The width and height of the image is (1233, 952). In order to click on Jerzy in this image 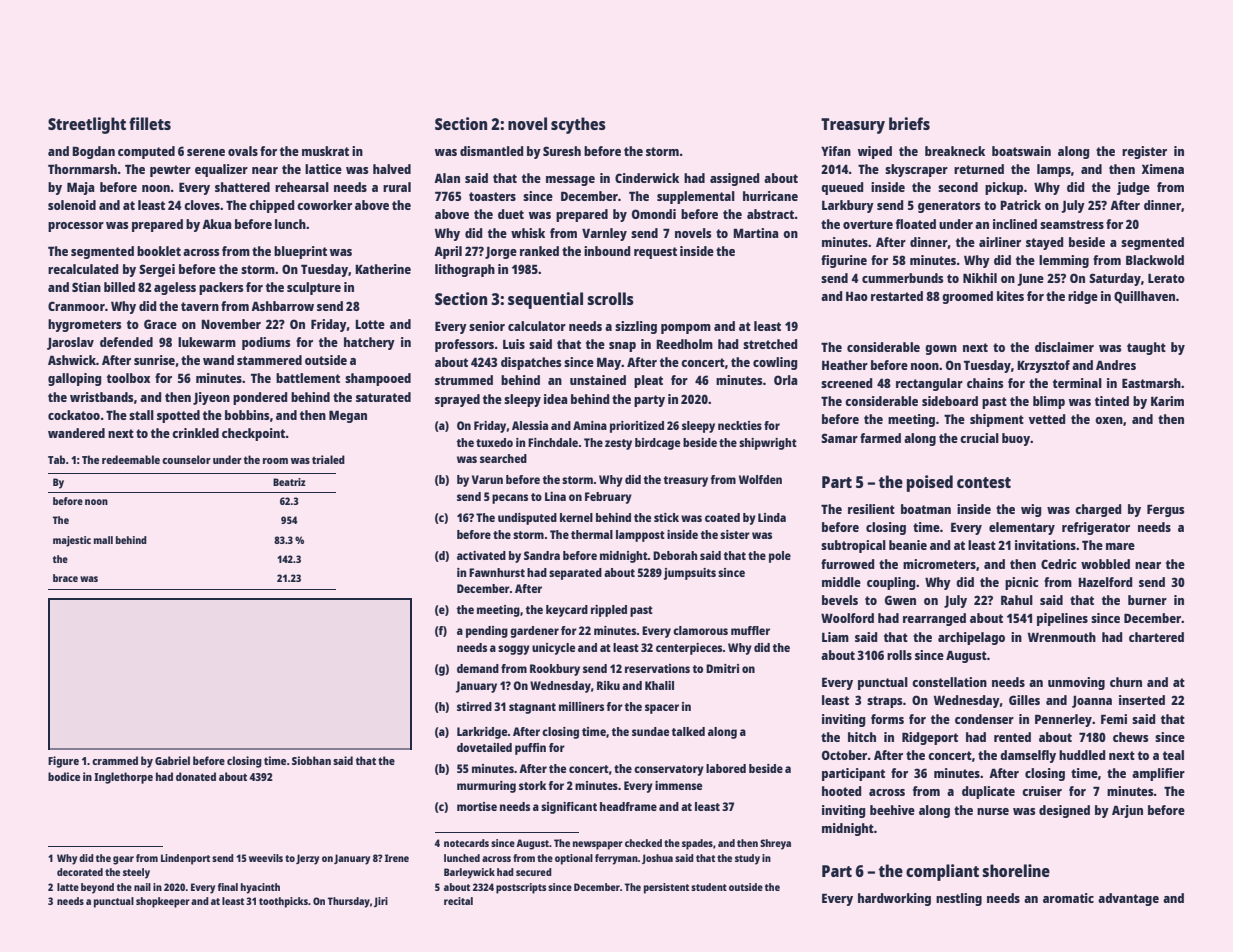, I will do `click(307, 859)`.
